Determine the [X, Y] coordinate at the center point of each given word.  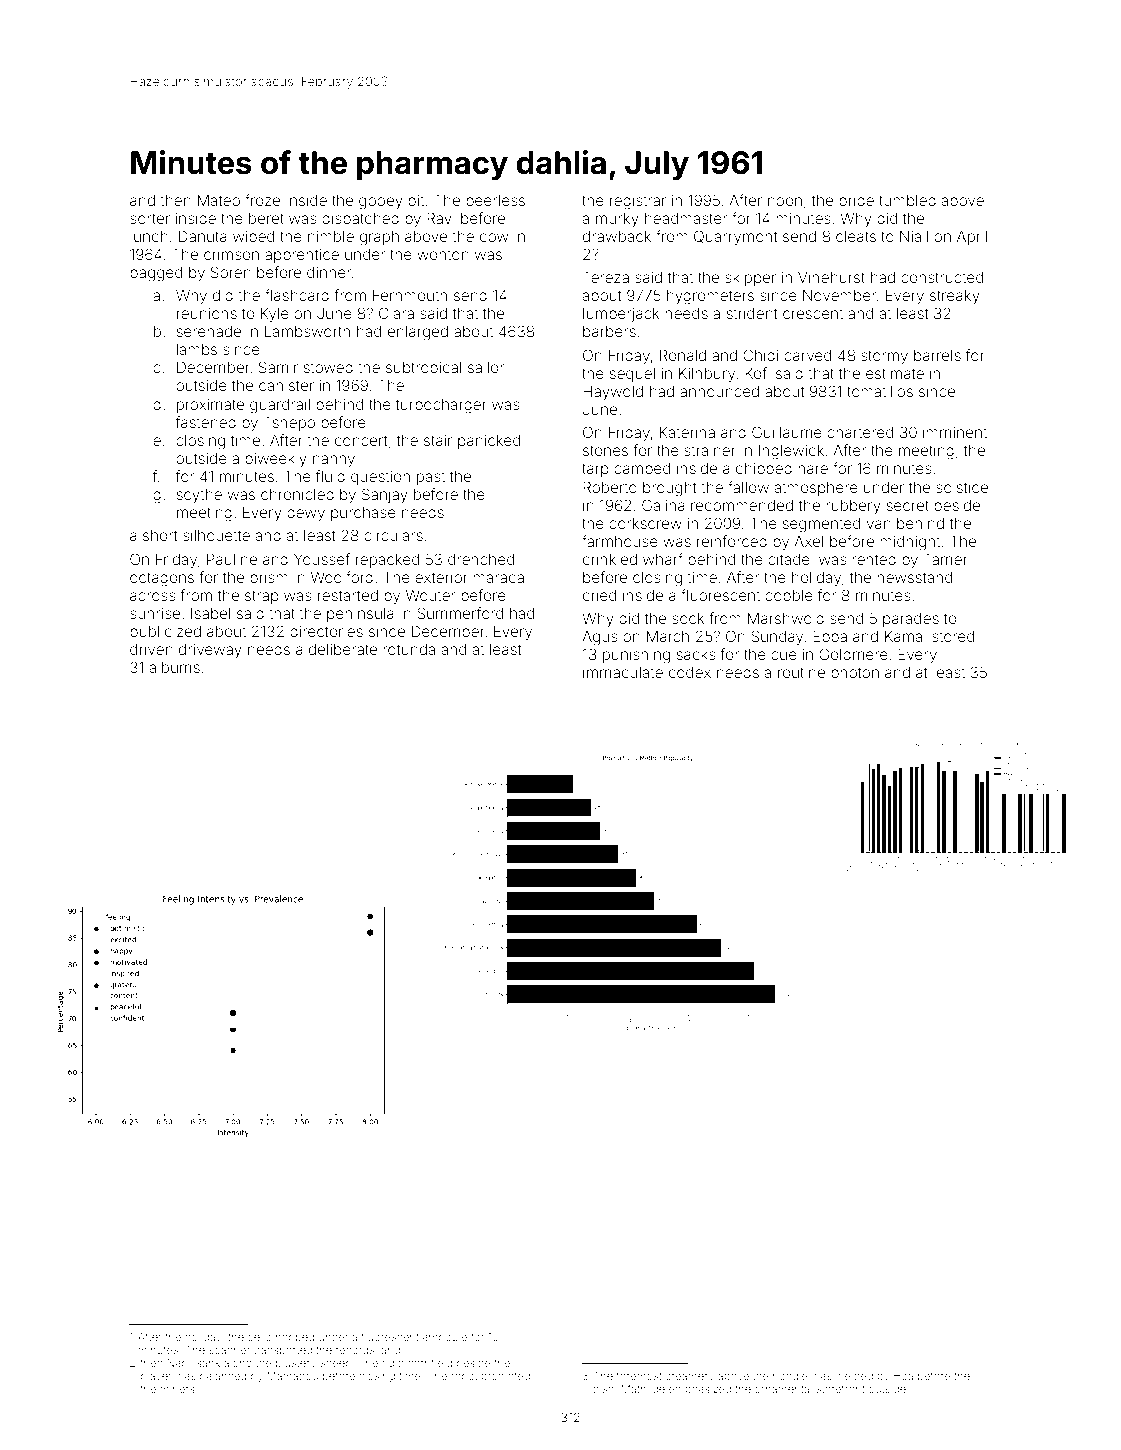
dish [603, 1389]
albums [174, 667]
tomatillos [880, 391]
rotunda [409, 649]
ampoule [445, 1338]
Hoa [903, 1376]
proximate [210, 406]
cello [259, 1337]
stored [953, 636]
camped [642, 470]
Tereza [606, 277]
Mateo [219, 200]
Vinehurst [831, 277]
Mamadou [292, 1376]
